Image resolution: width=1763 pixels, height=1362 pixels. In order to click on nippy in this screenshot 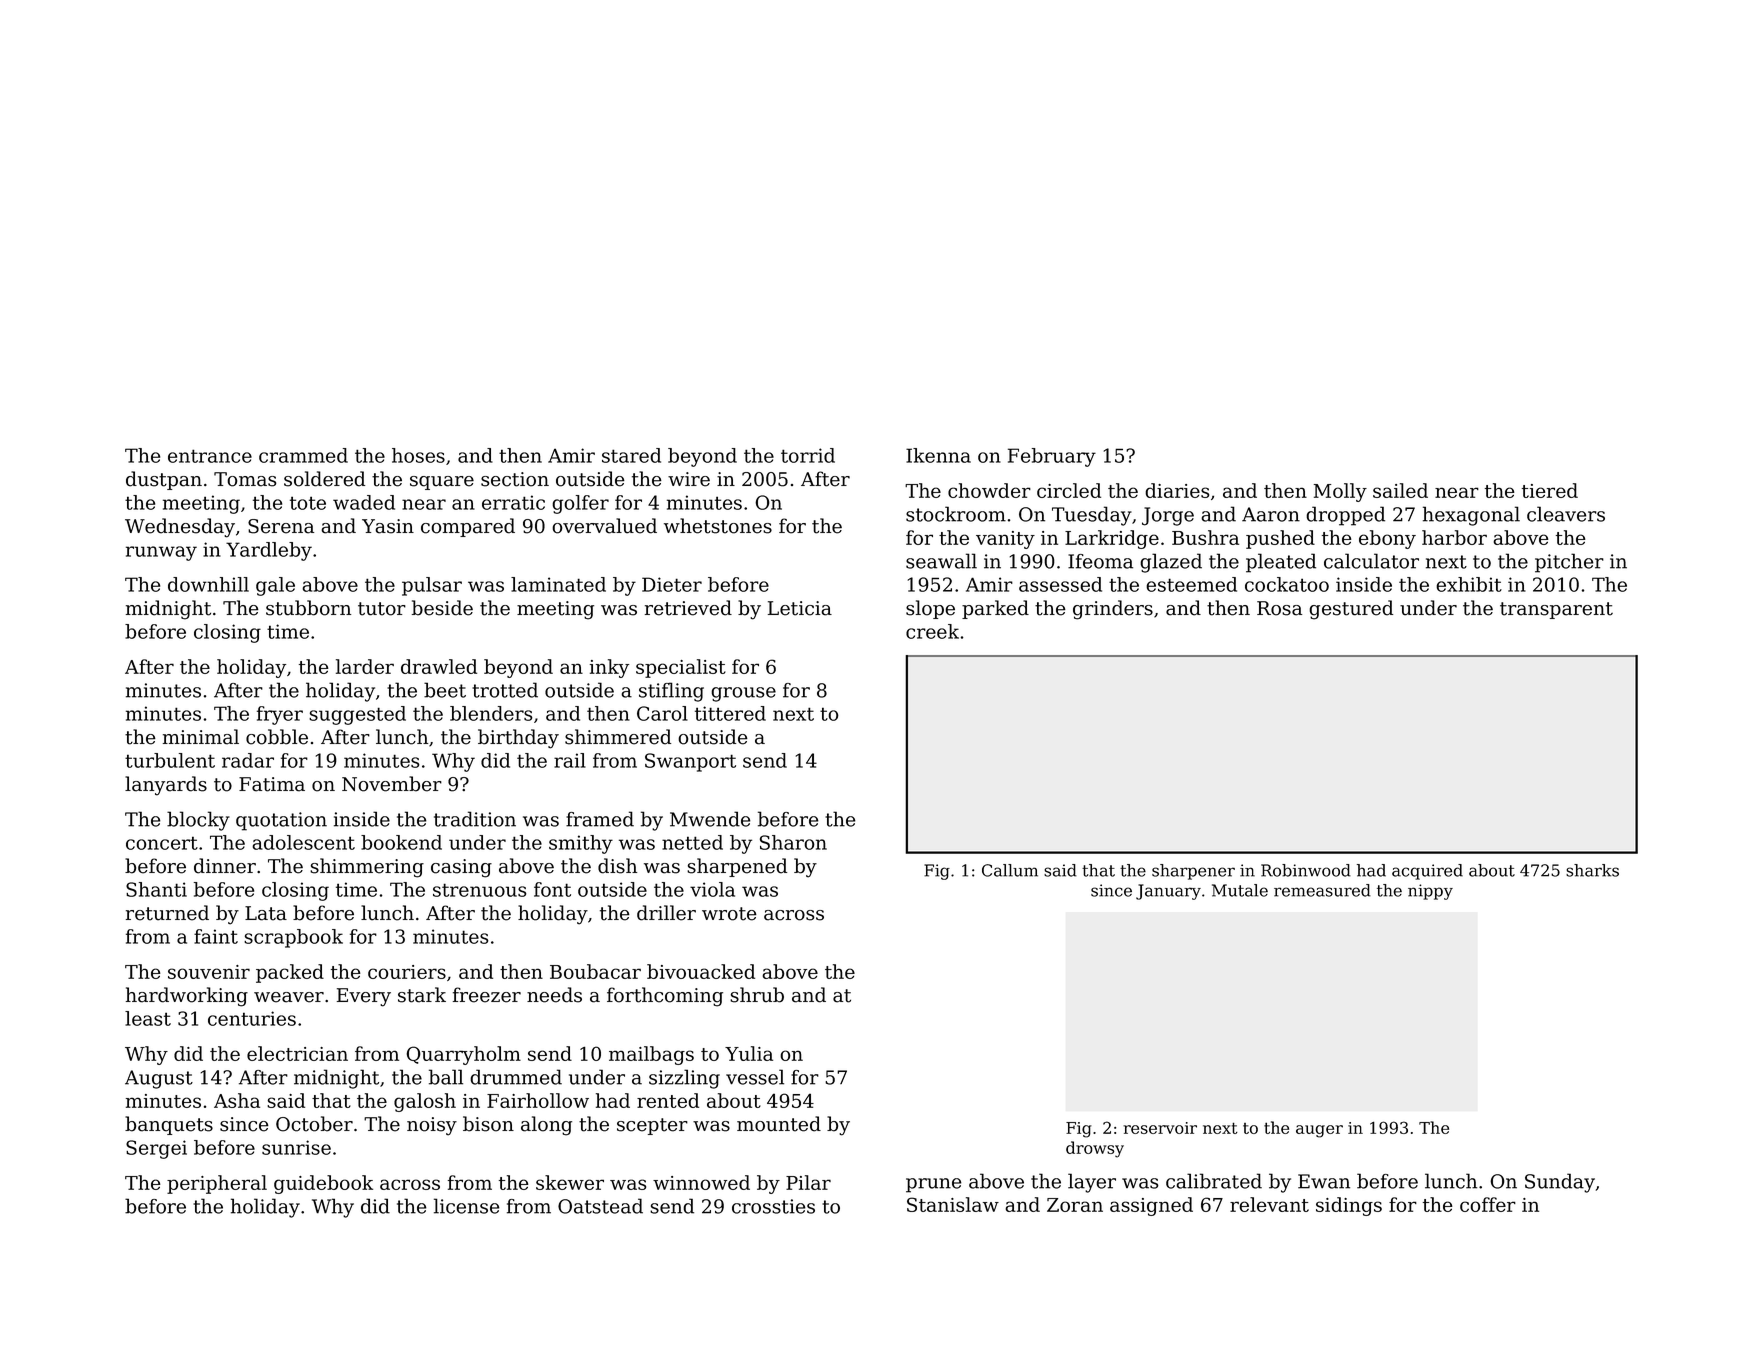, I will do `click(1430, 892)`.
